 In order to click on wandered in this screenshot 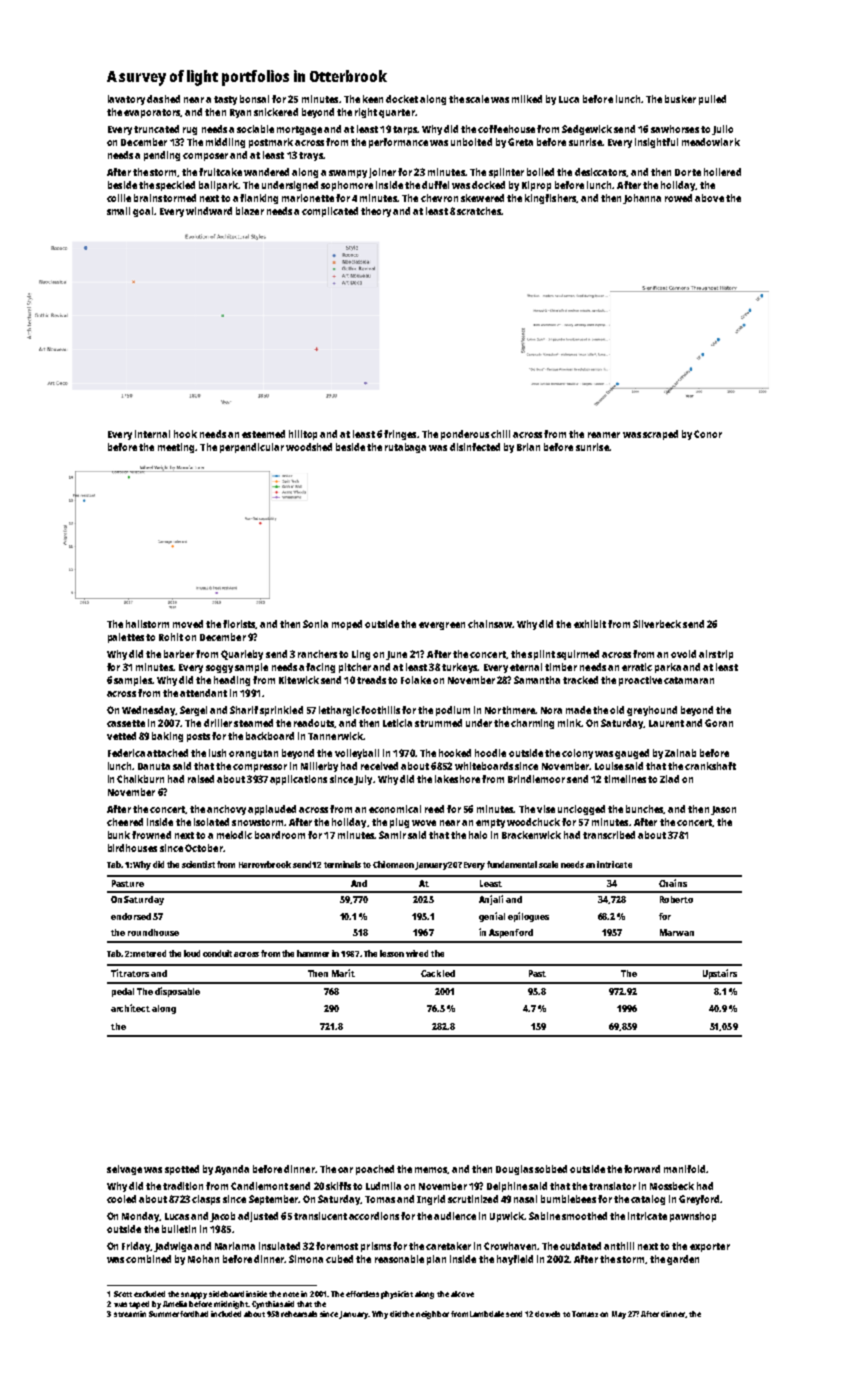, I will do `click(266, 172)`.
